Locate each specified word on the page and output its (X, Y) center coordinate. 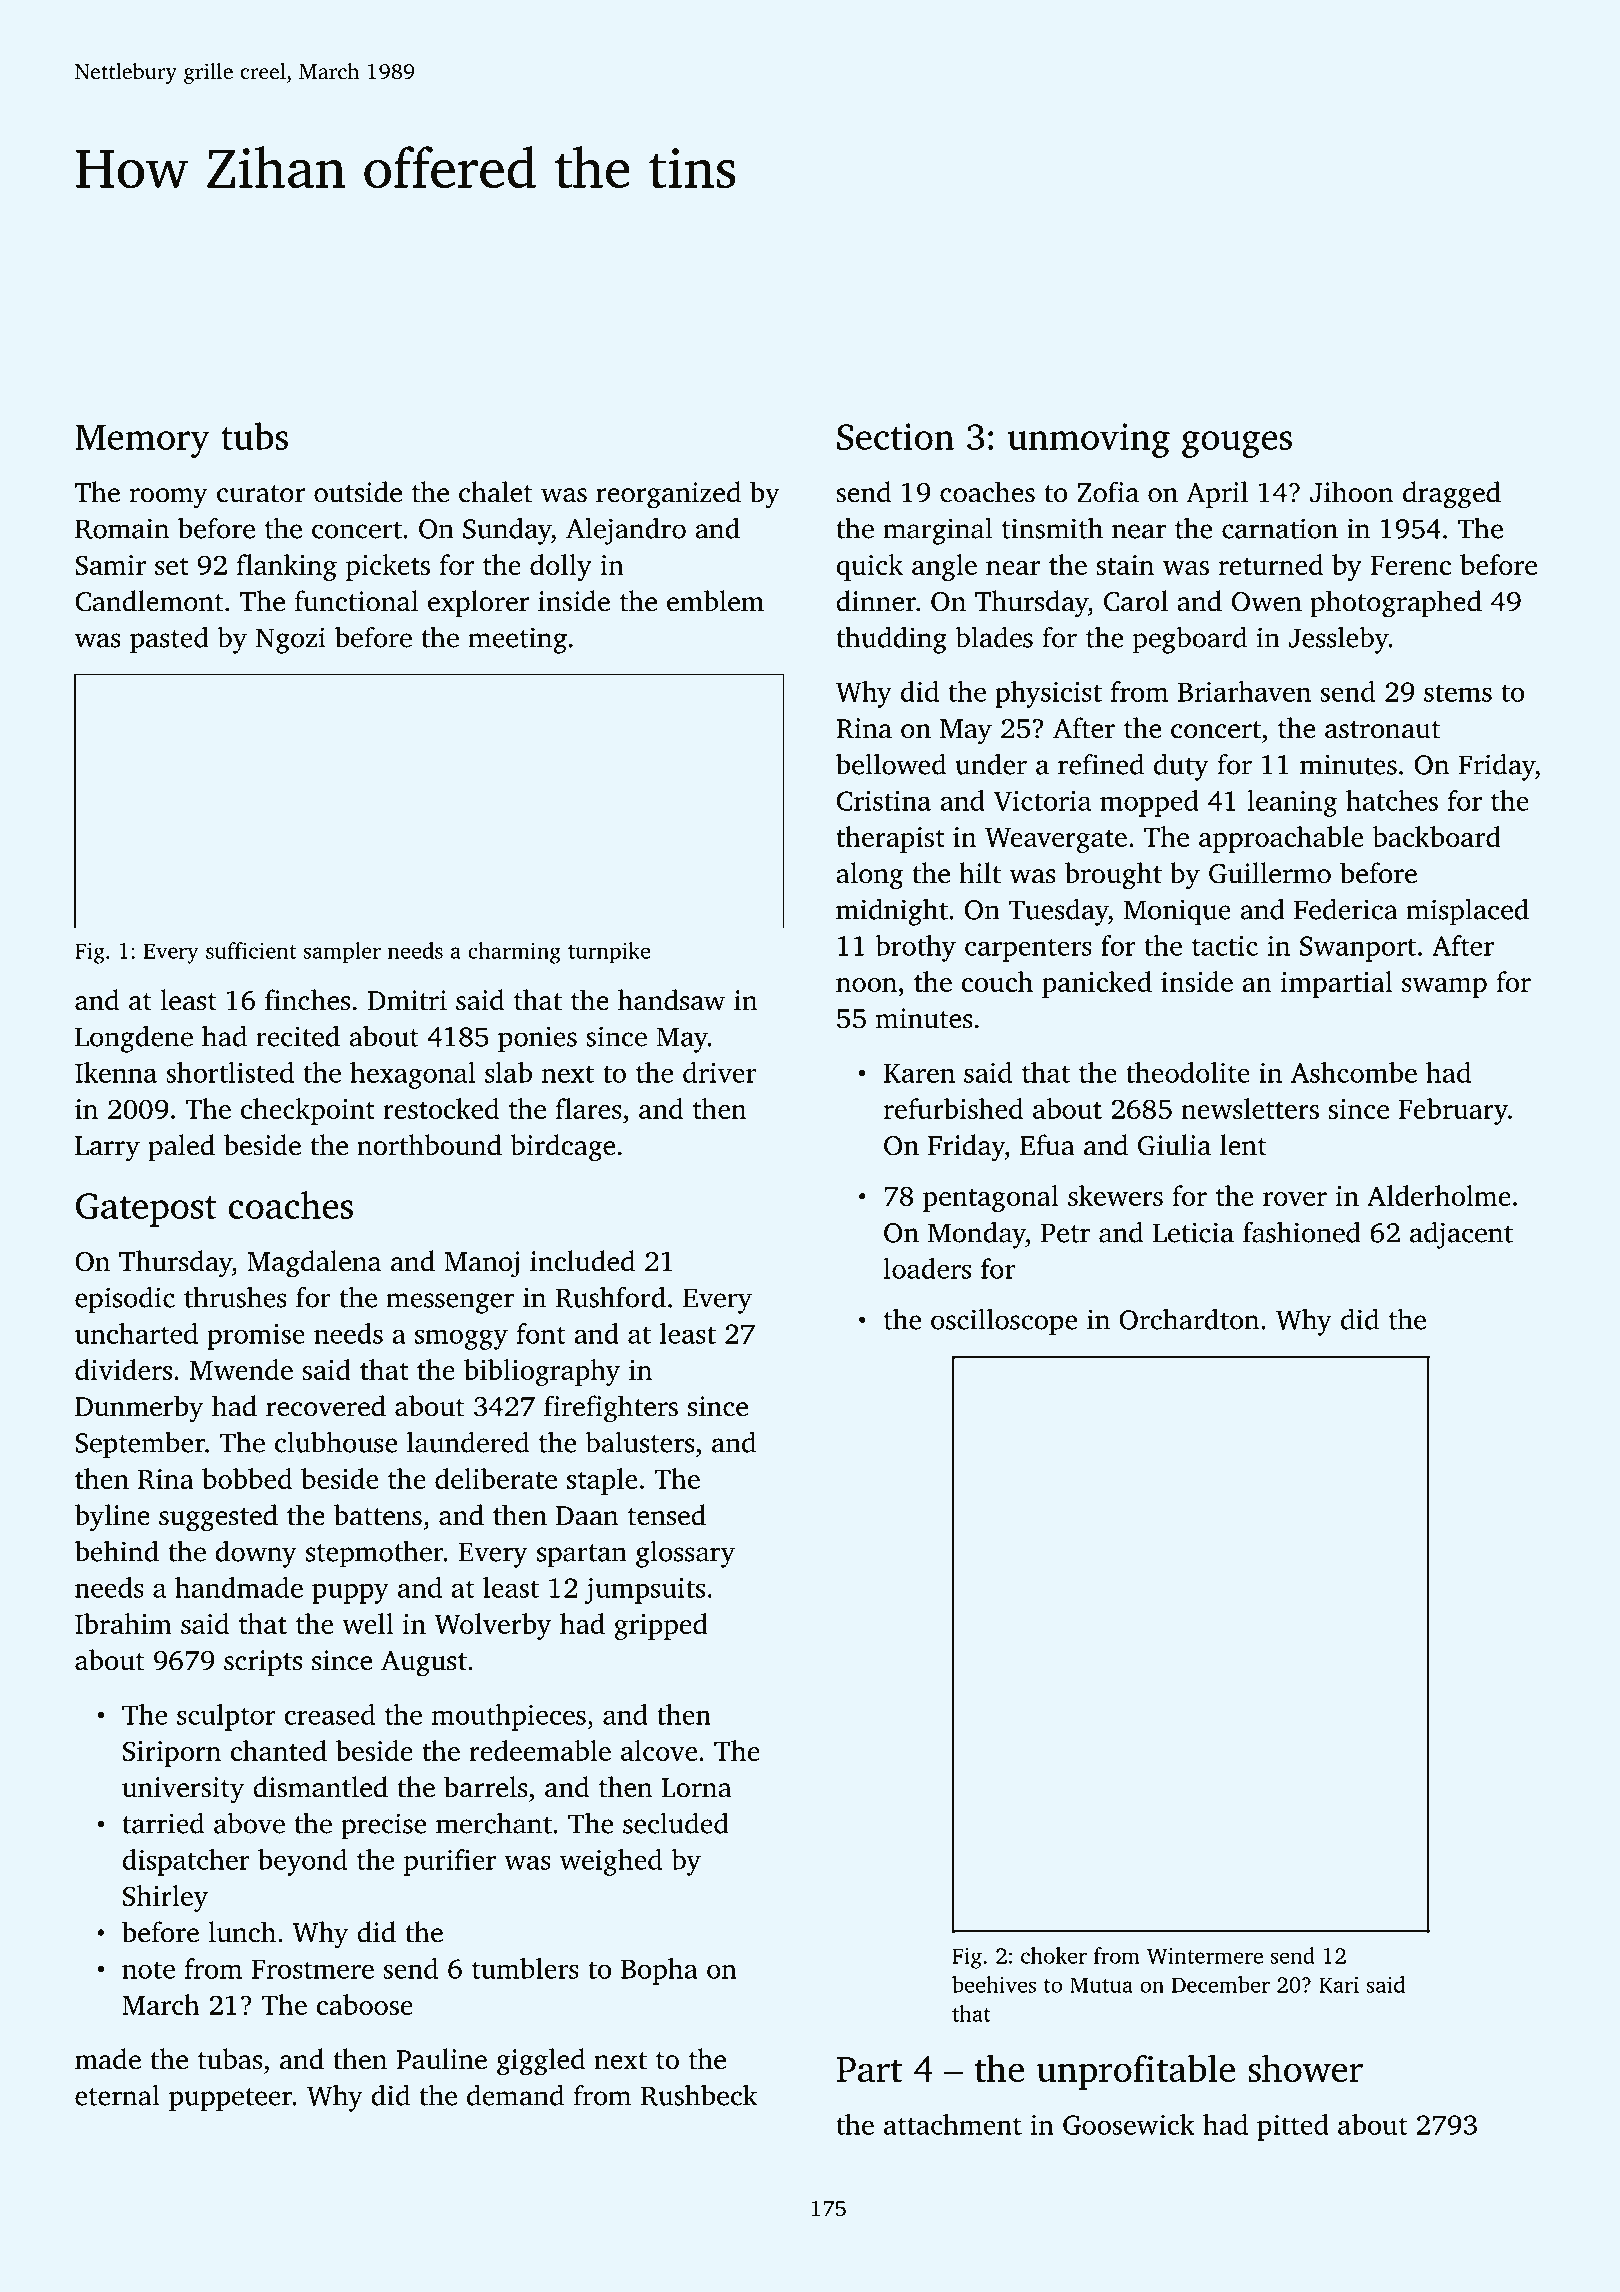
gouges (1237, 444)
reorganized (668, 495)
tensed (667, 1515)
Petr (1065, 1233)
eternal (117, 2095)
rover (1295, 1199)
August (424, 1664)
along (869, 876)
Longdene (134, 1039)
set (172, 566)
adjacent (1461, 1235)
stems (1458, 693)
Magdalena (314, 1264)
